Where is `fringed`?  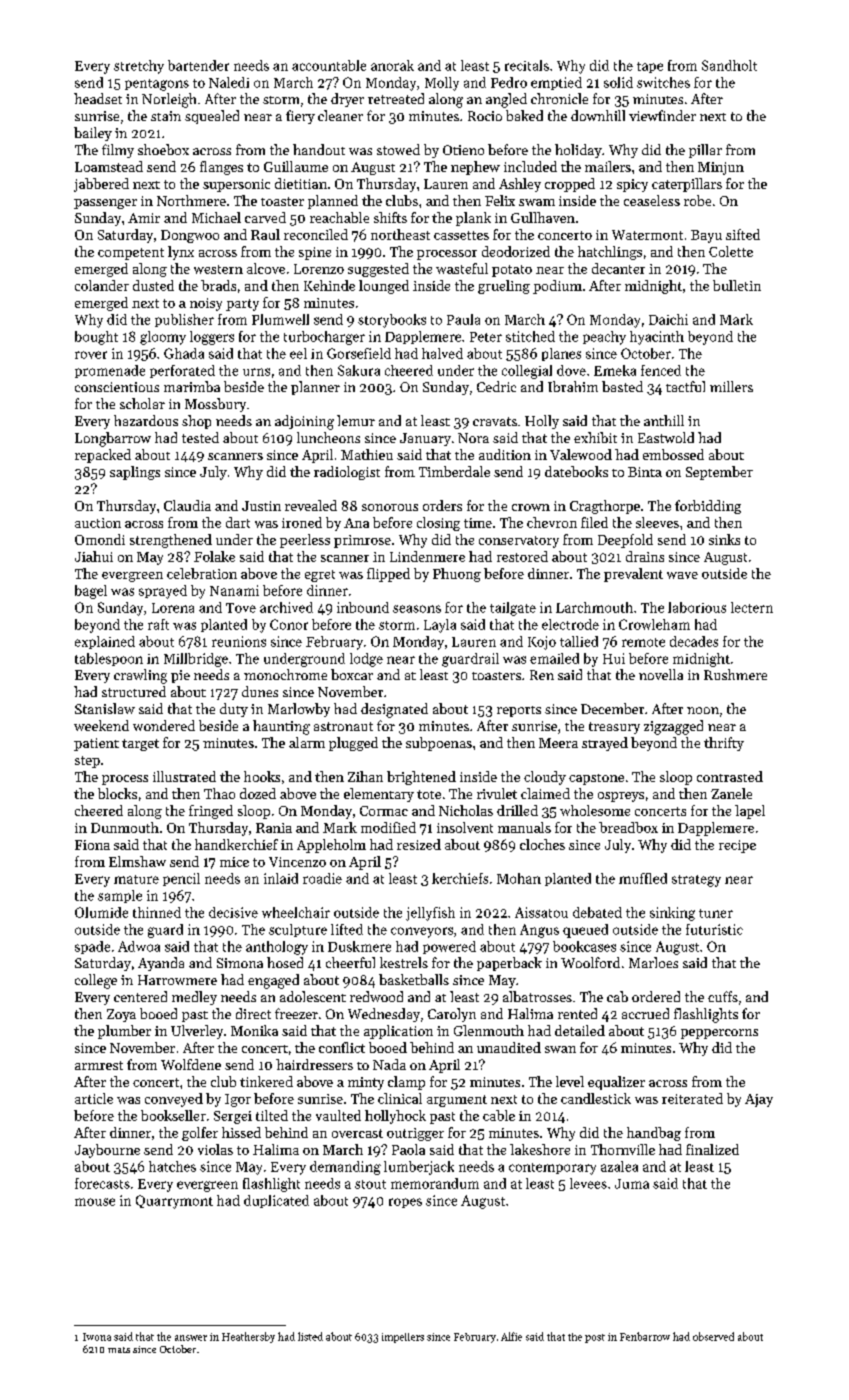 fringed is located at coordinates (211, 812).
